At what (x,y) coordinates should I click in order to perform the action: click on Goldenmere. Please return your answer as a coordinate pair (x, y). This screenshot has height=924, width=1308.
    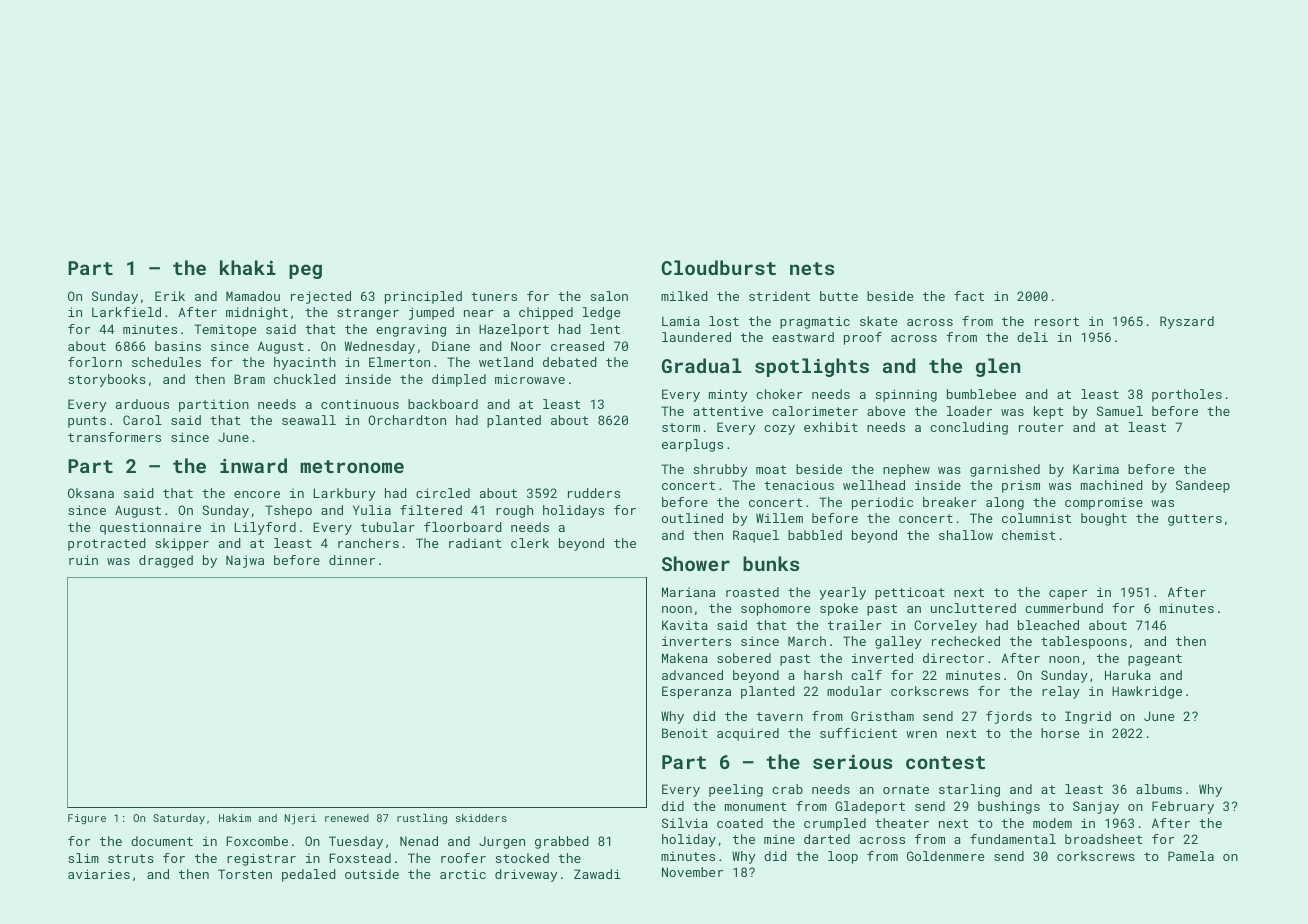
    Looking at the image, I should click on (945, 856).
